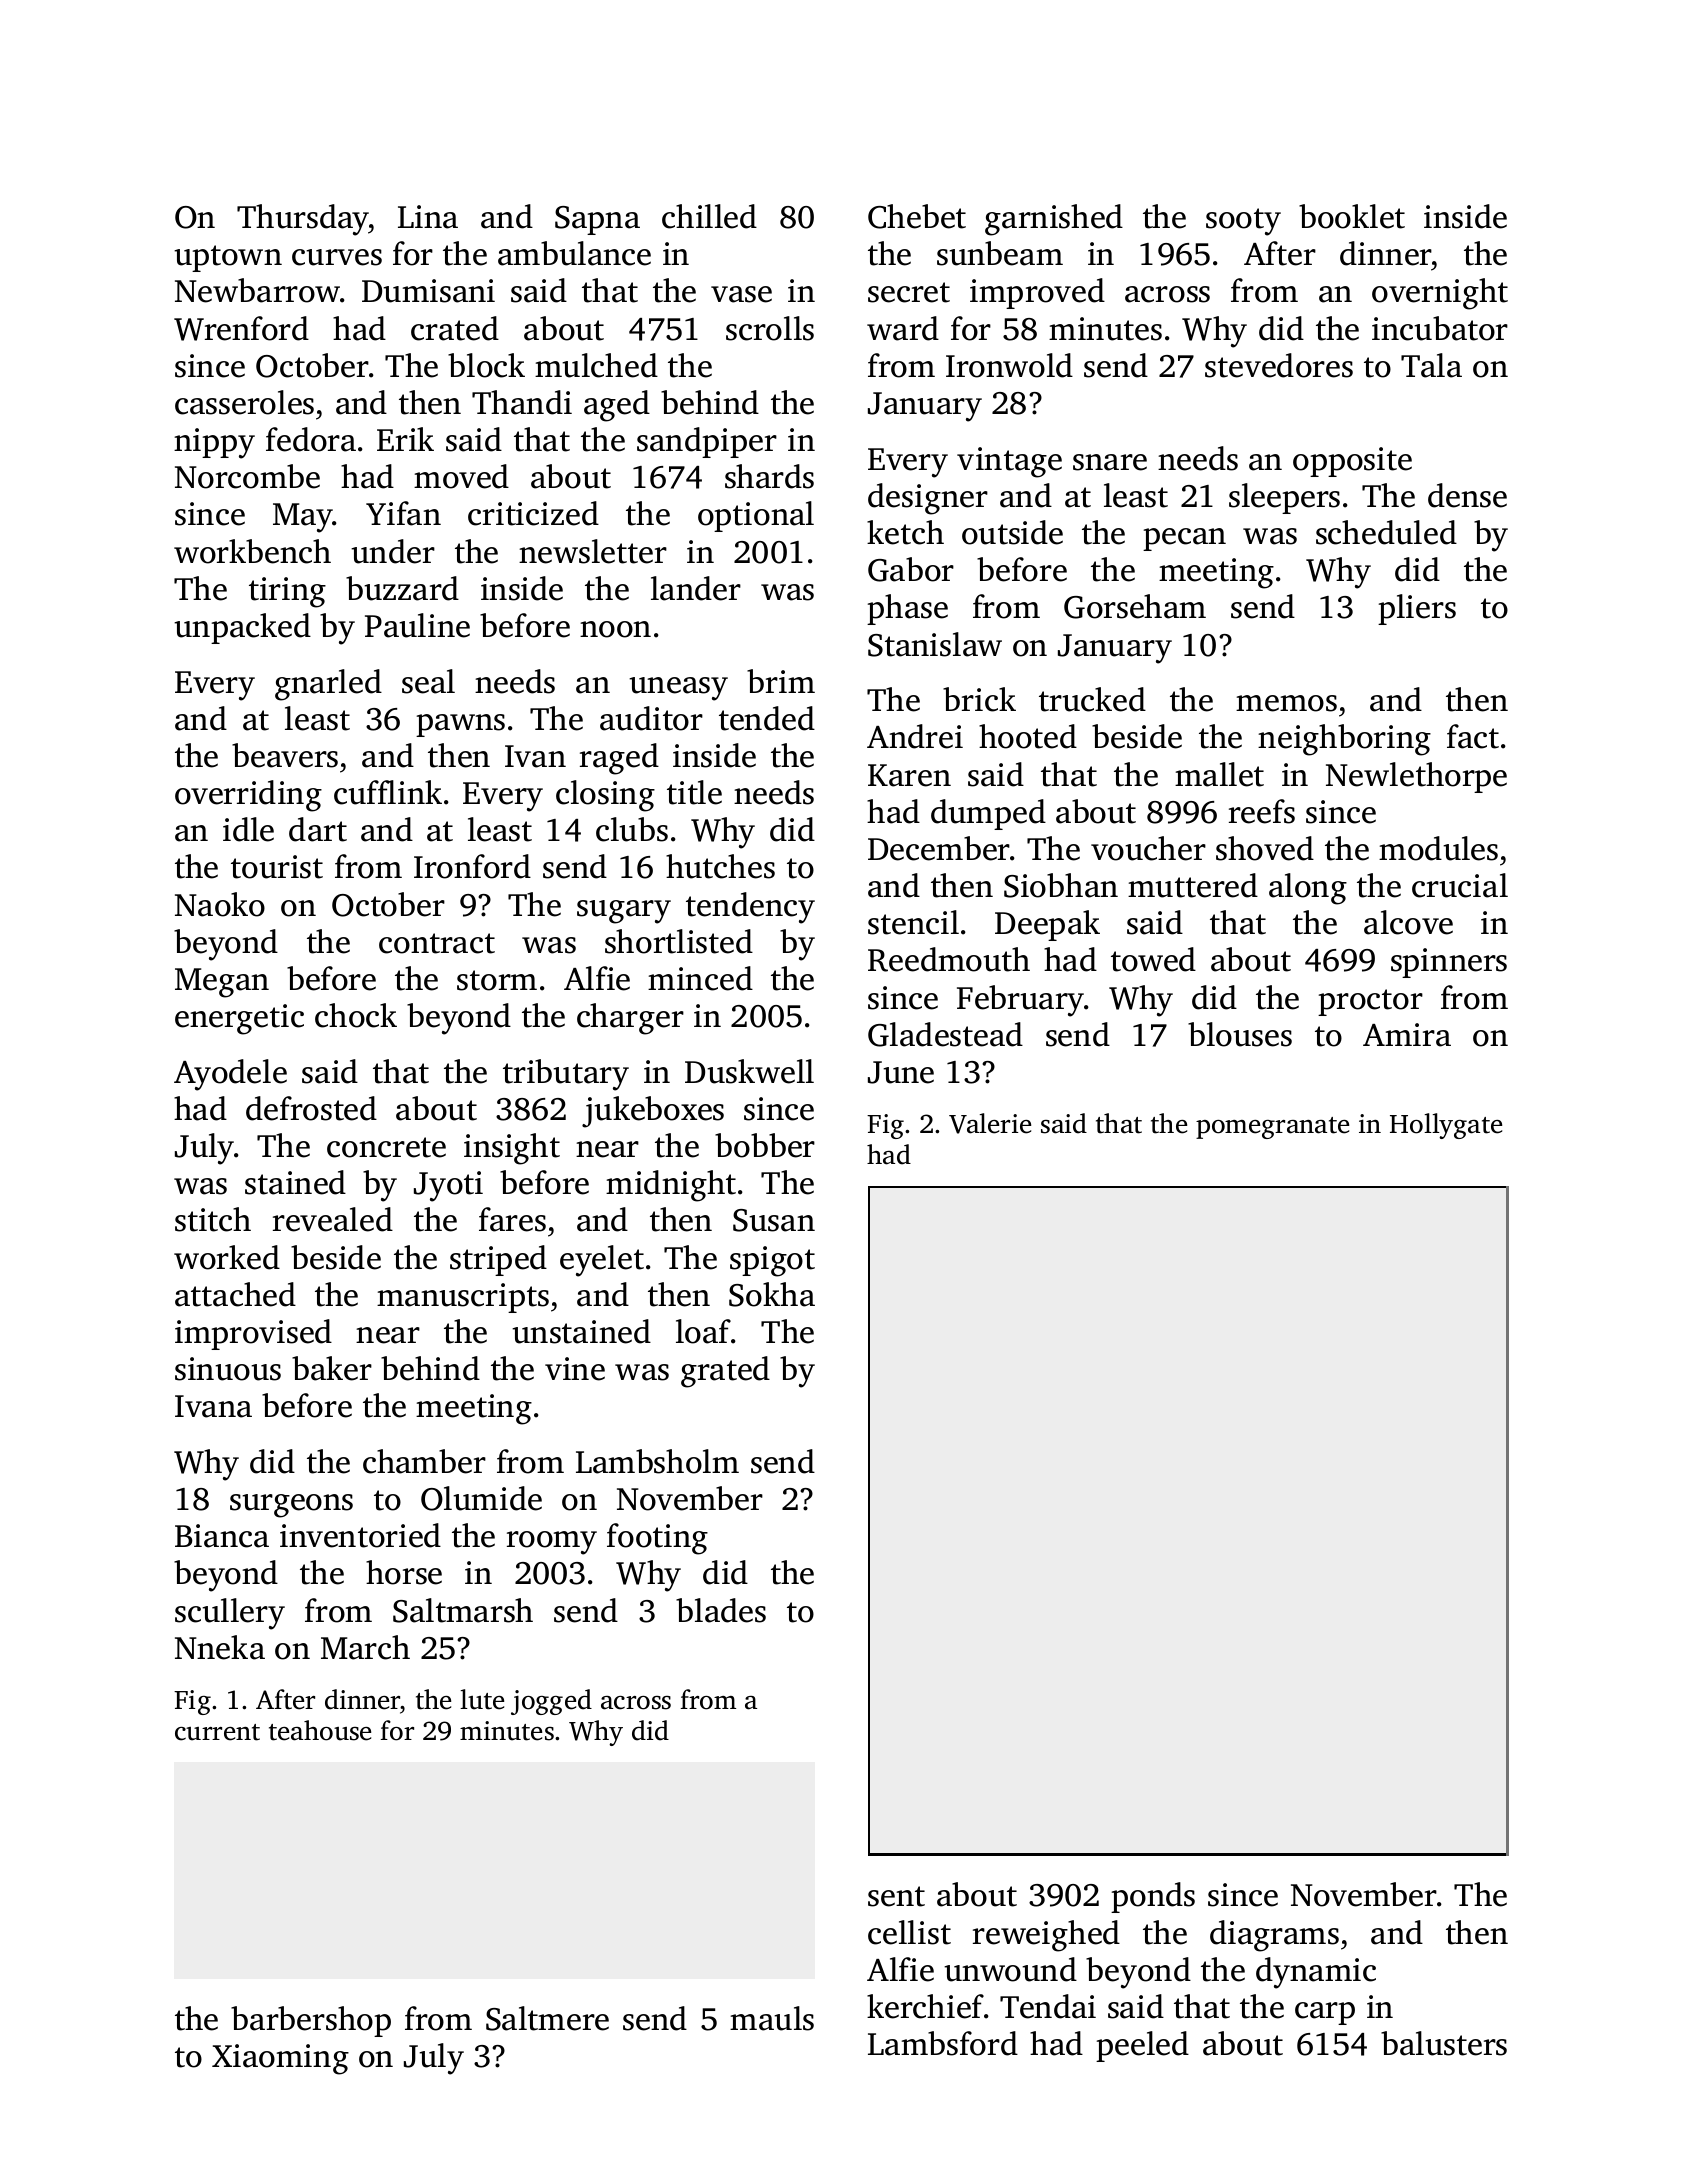 Image resolution: width=1683 pixels, height=2178 pixels. What do you see at coordinates (1142, 2046) in the screenshot?
I see `peeled` at bounding box center [1142, 2046].
